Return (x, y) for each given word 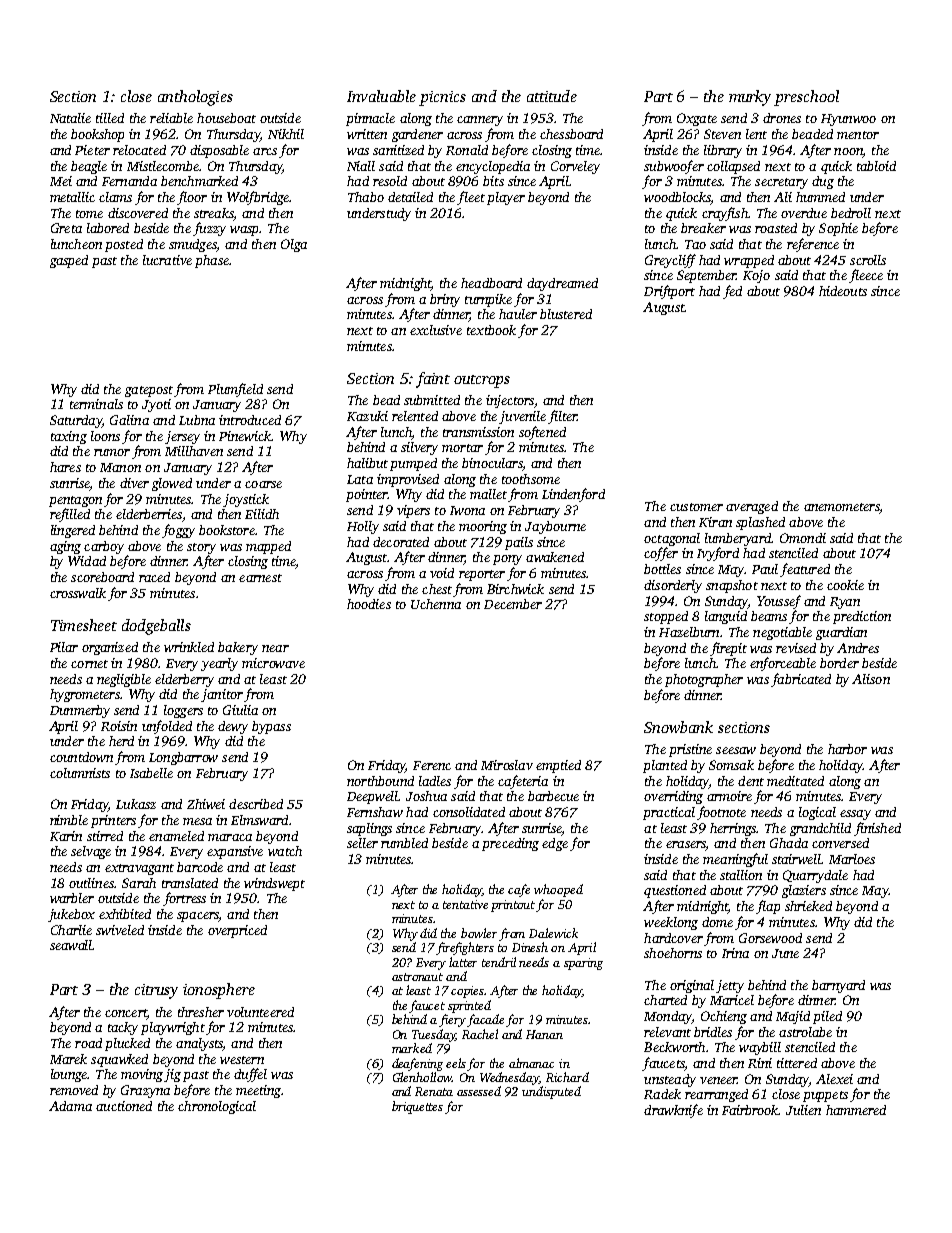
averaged (752, 507)
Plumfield (235, 390)
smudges (192, 245)
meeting (258, 1091)
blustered (566, 314)
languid (726, 617)
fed (732, 292)
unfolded (167, 727)
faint (433, 380)
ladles (435, 781)
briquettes (417, 1107)
